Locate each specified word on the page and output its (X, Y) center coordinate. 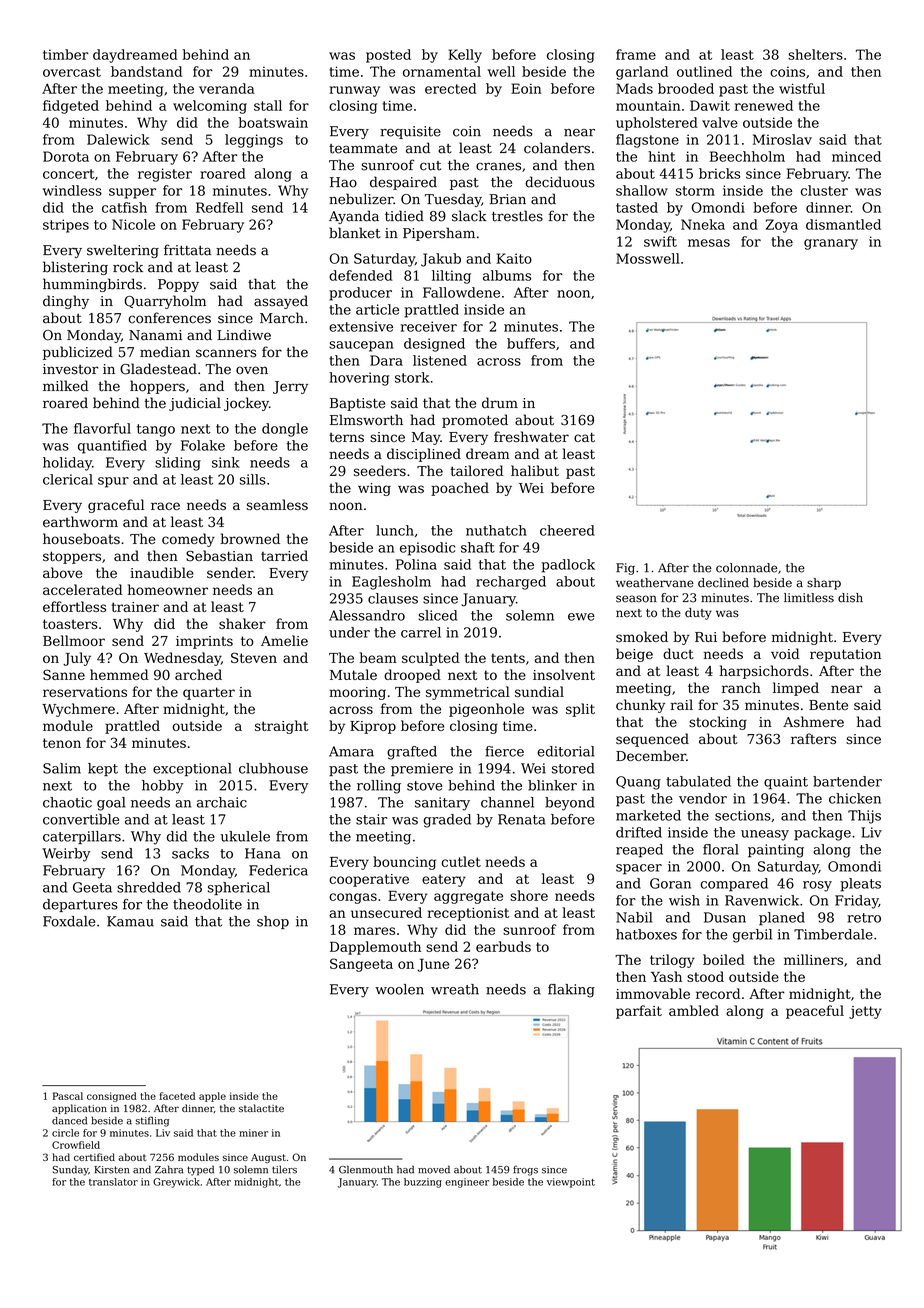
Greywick (176, 1183)
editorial (566, 751)
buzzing (423, 1183)
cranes (498, 166)
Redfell (219, 207)
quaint (786, 783)
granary (831, 244)
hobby (162, 787)
